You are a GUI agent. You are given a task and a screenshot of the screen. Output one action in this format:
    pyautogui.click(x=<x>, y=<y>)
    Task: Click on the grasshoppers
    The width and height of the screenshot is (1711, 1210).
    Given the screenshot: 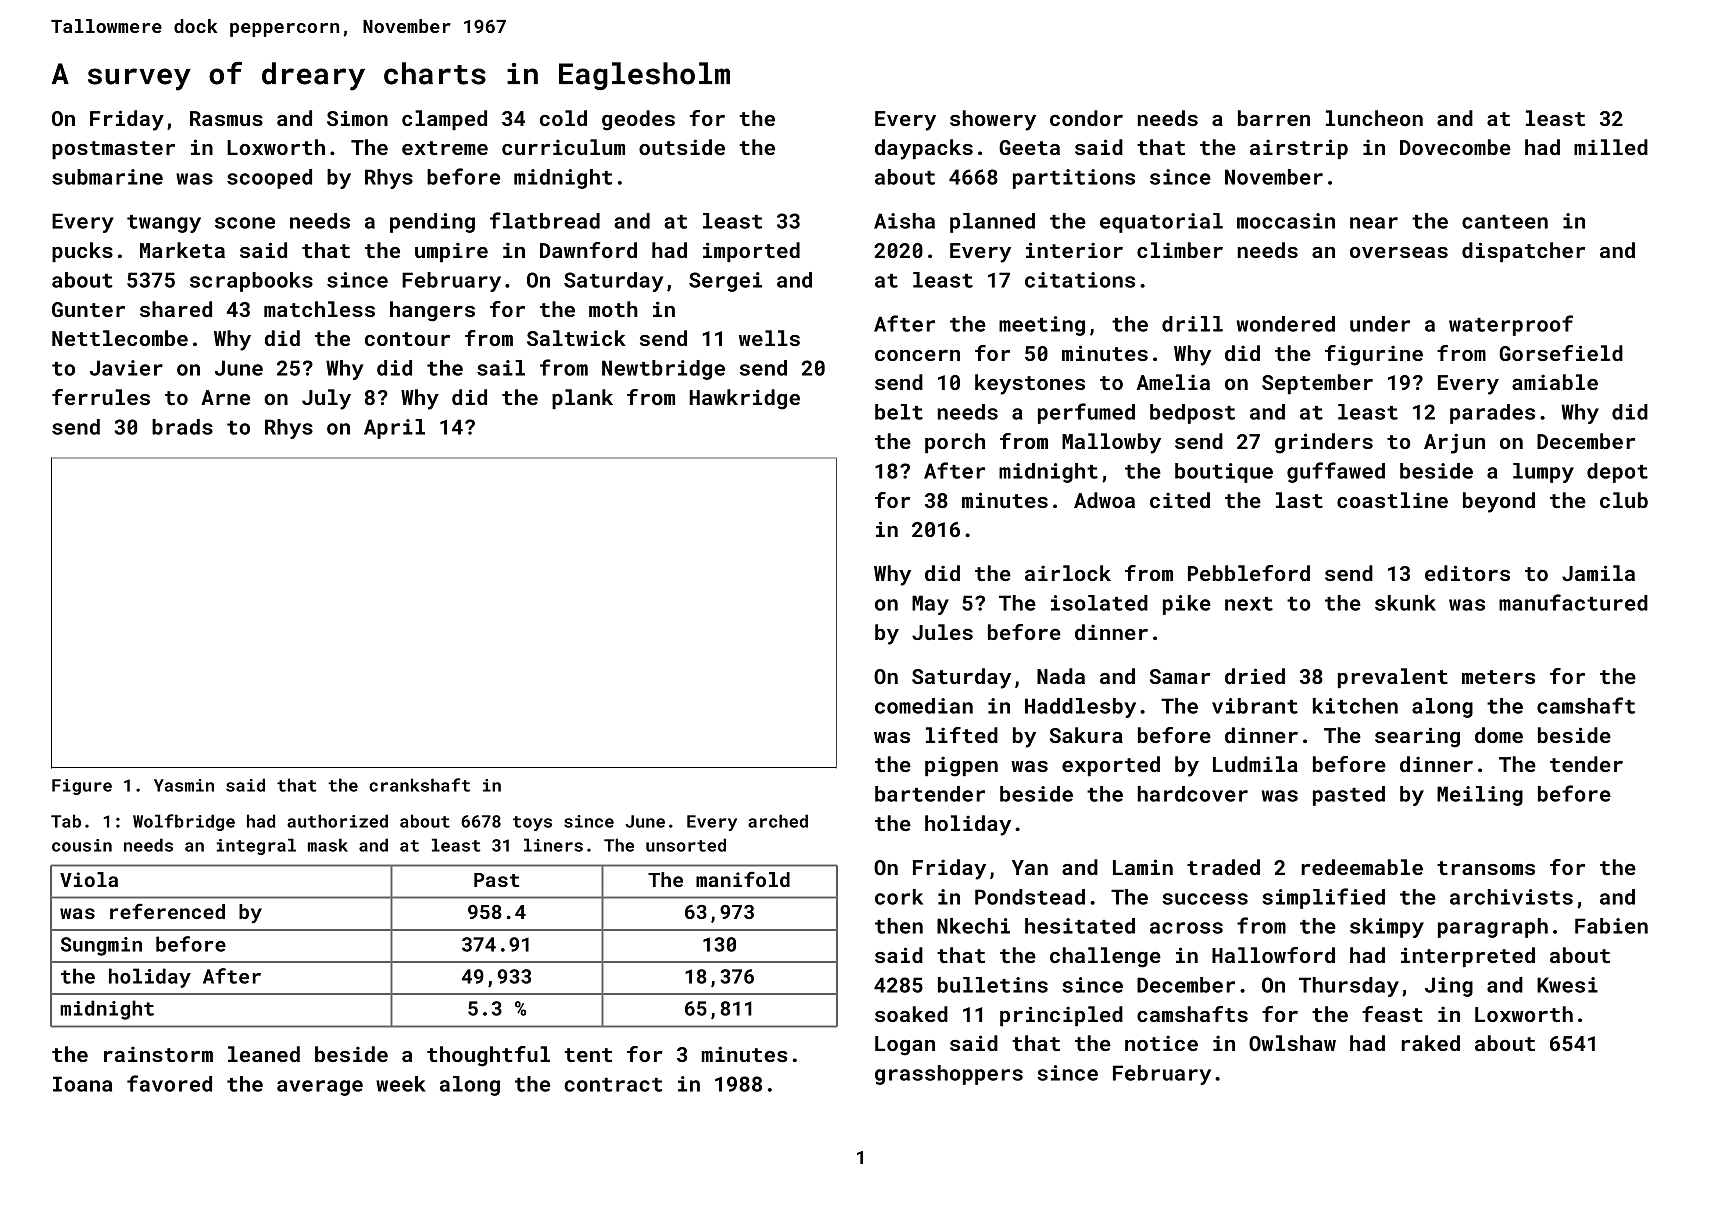 What is the action you would take?
    pyautogui.click(x=949, y=1075)
